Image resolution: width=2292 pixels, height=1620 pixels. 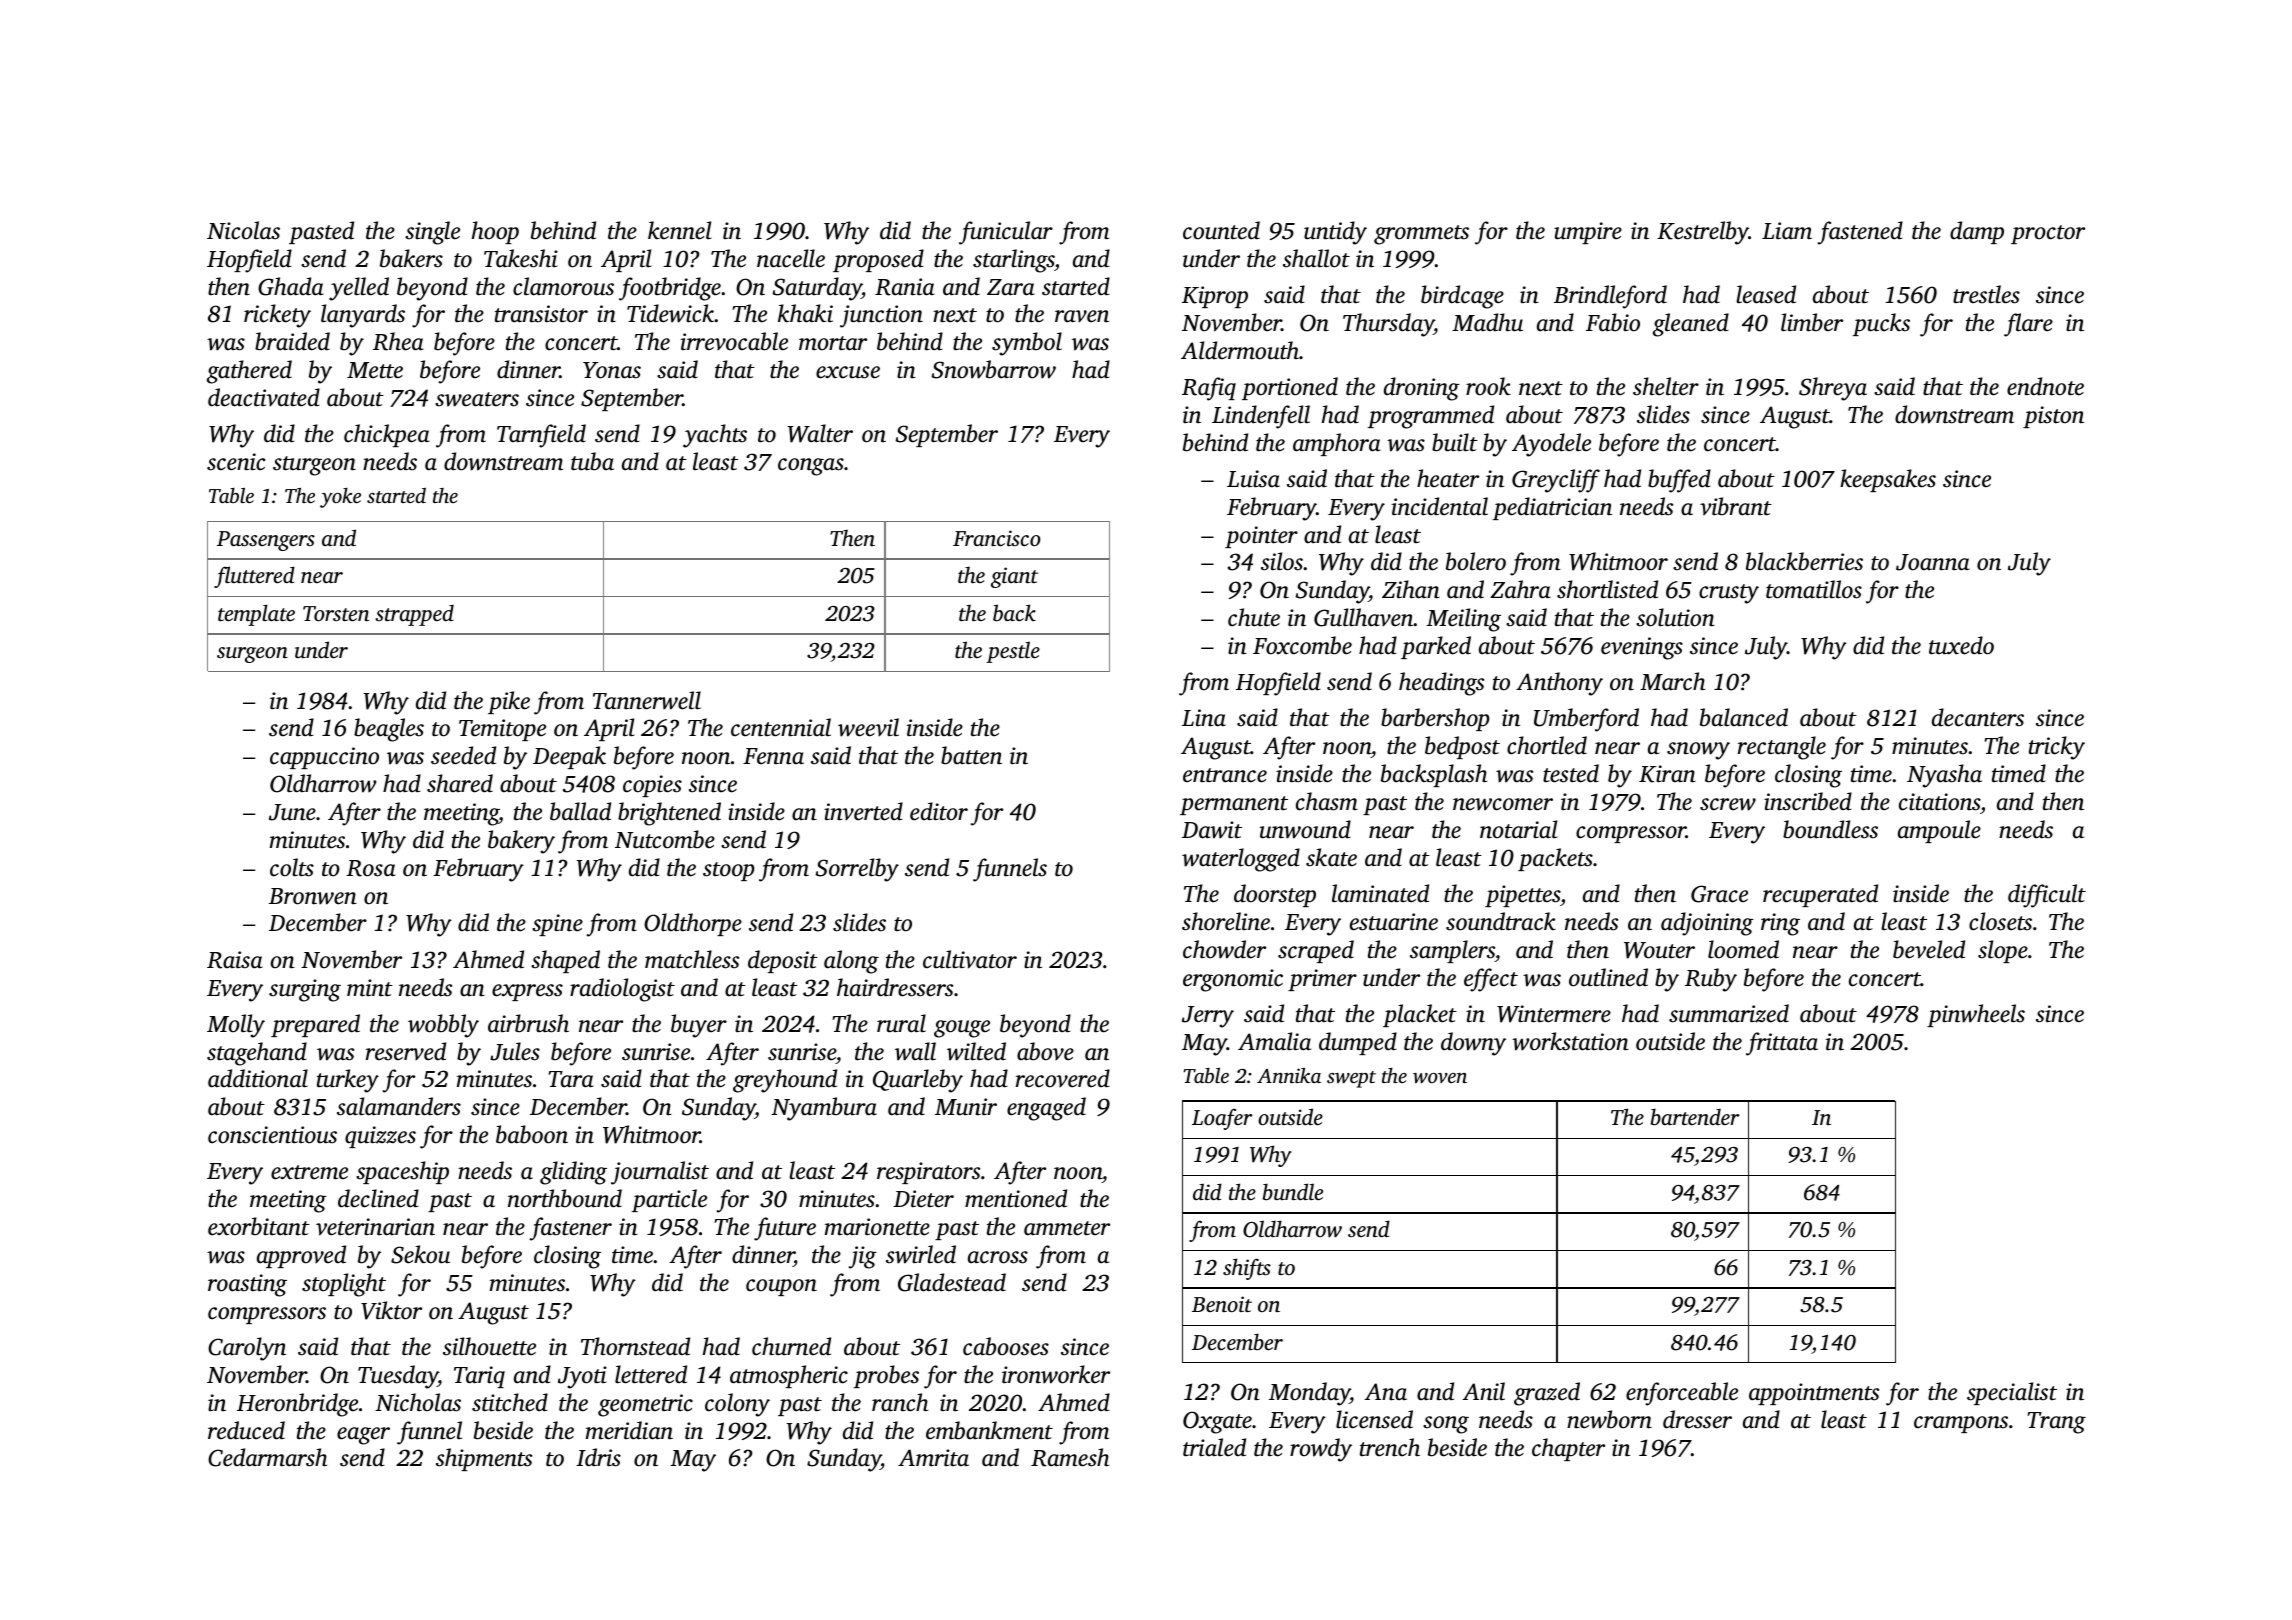 What do you see at coordinates (348, 1081) in the image?
I see `turkey` at bounding box center [348, 1081].
